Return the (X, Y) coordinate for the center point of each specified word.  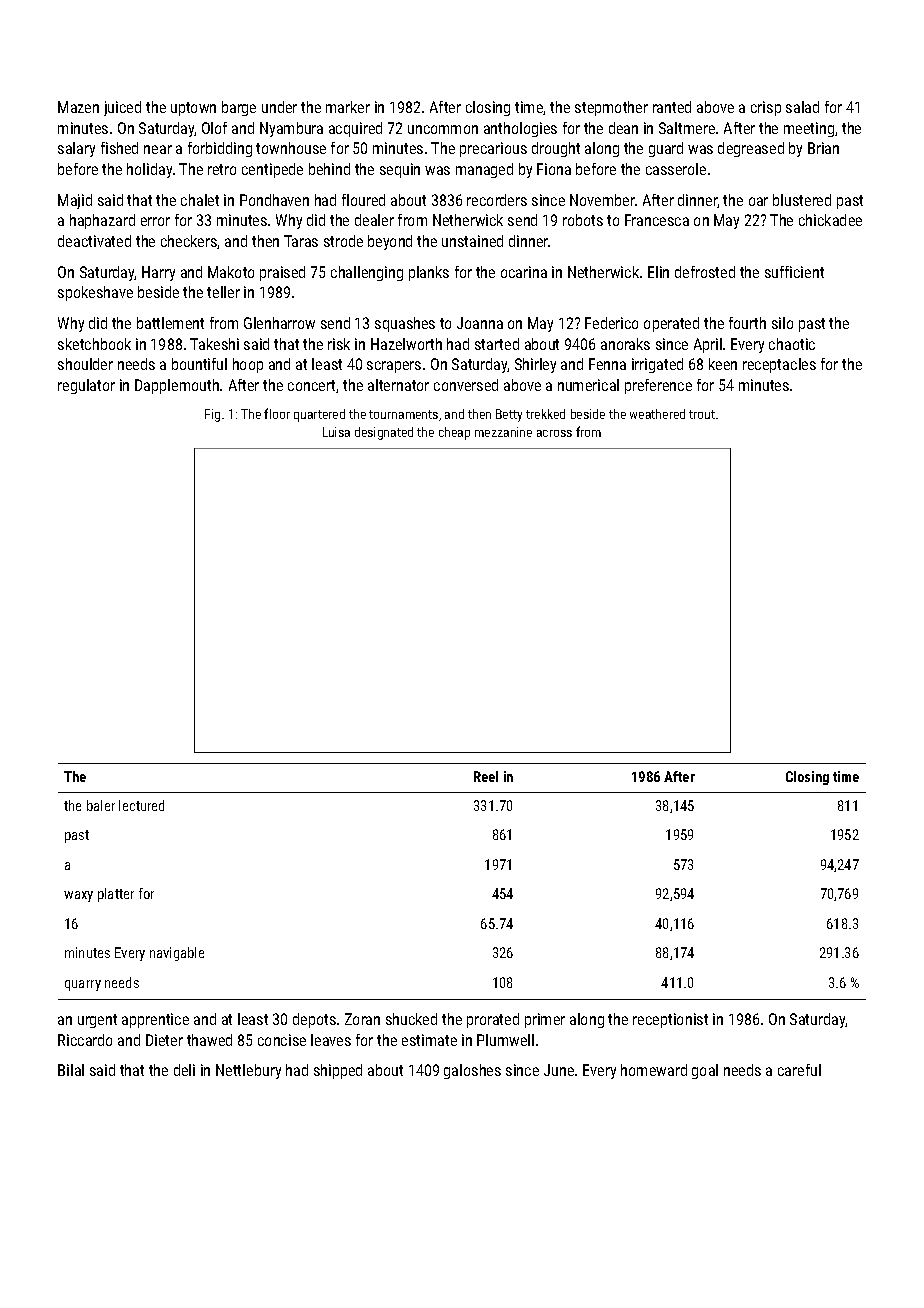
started (497, 344)
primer (545, 1020)
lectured (141, 805)
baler (101, 805)
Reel (486, 776)
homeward (654, 1070)
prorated (493, 1020)
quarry (83, 985)
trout (702, 414)
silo (782, 323)
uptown (193, 109)
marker (348, 107)
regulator (86, 386)
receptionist (670, 1020)
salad (802, 107)
